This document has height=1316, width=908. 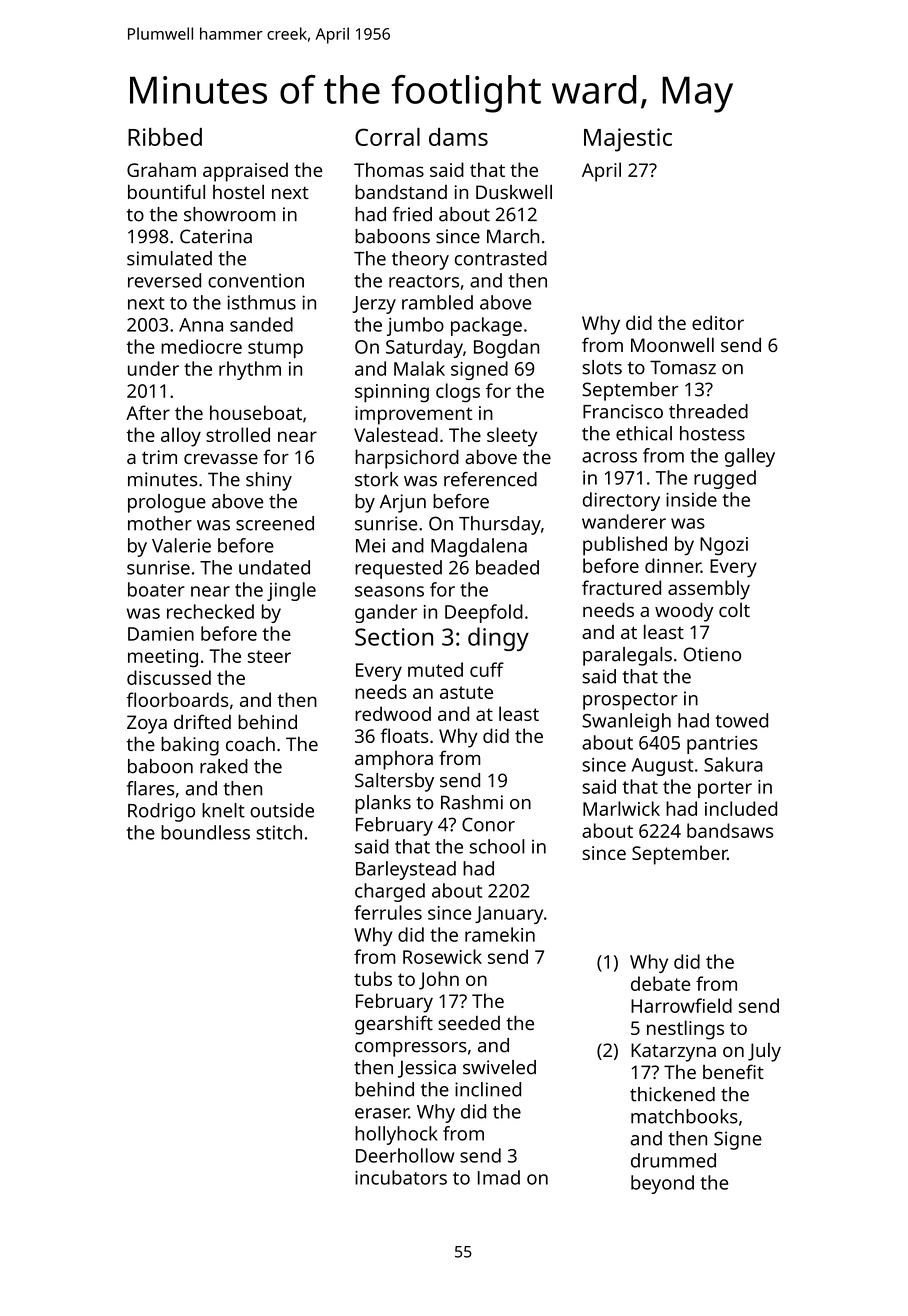 I want to click on beaded, so click(x=507, y=567).
